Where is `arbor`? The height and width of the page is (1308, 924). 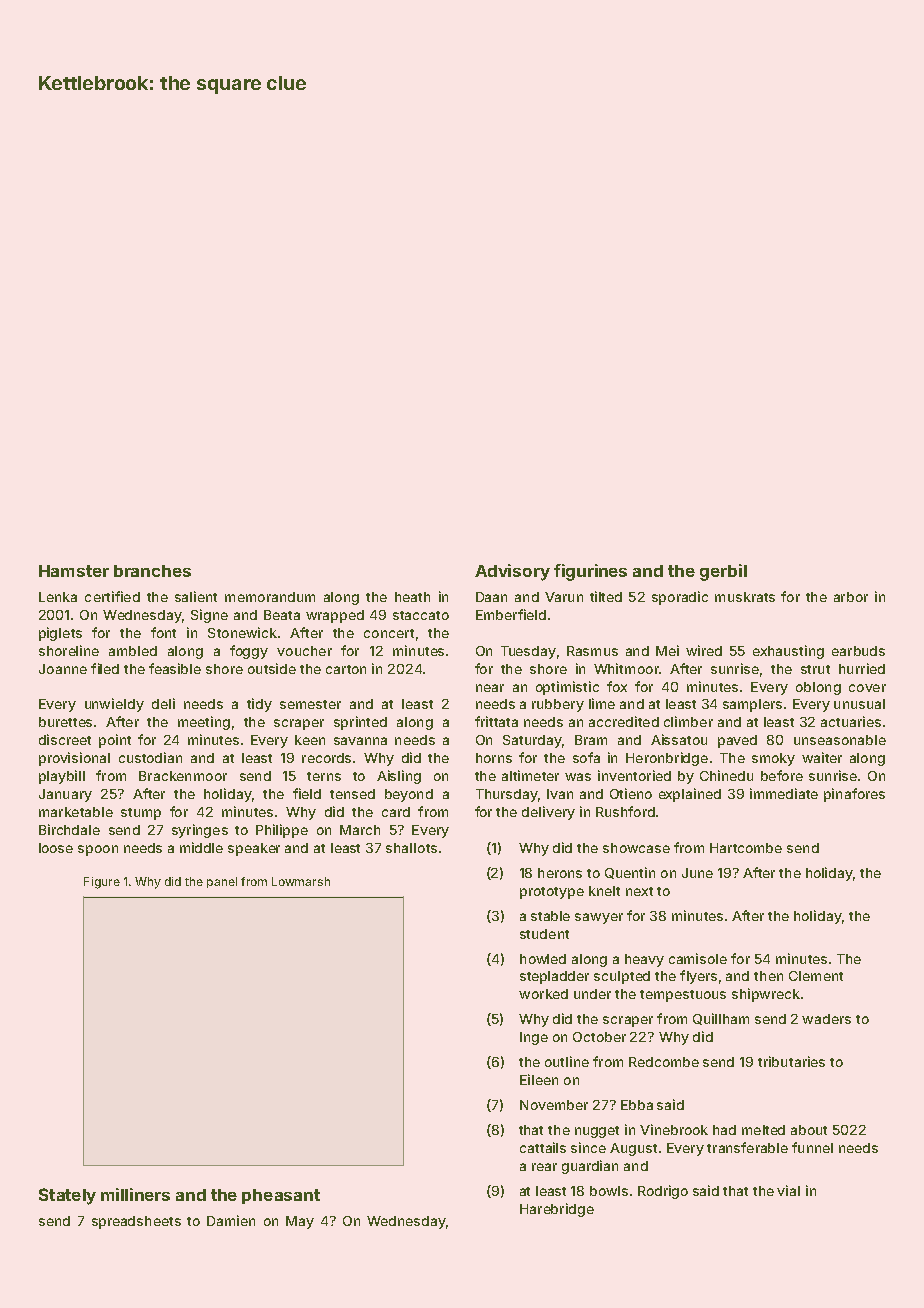 arbor is located at coordinates (851, 597).
